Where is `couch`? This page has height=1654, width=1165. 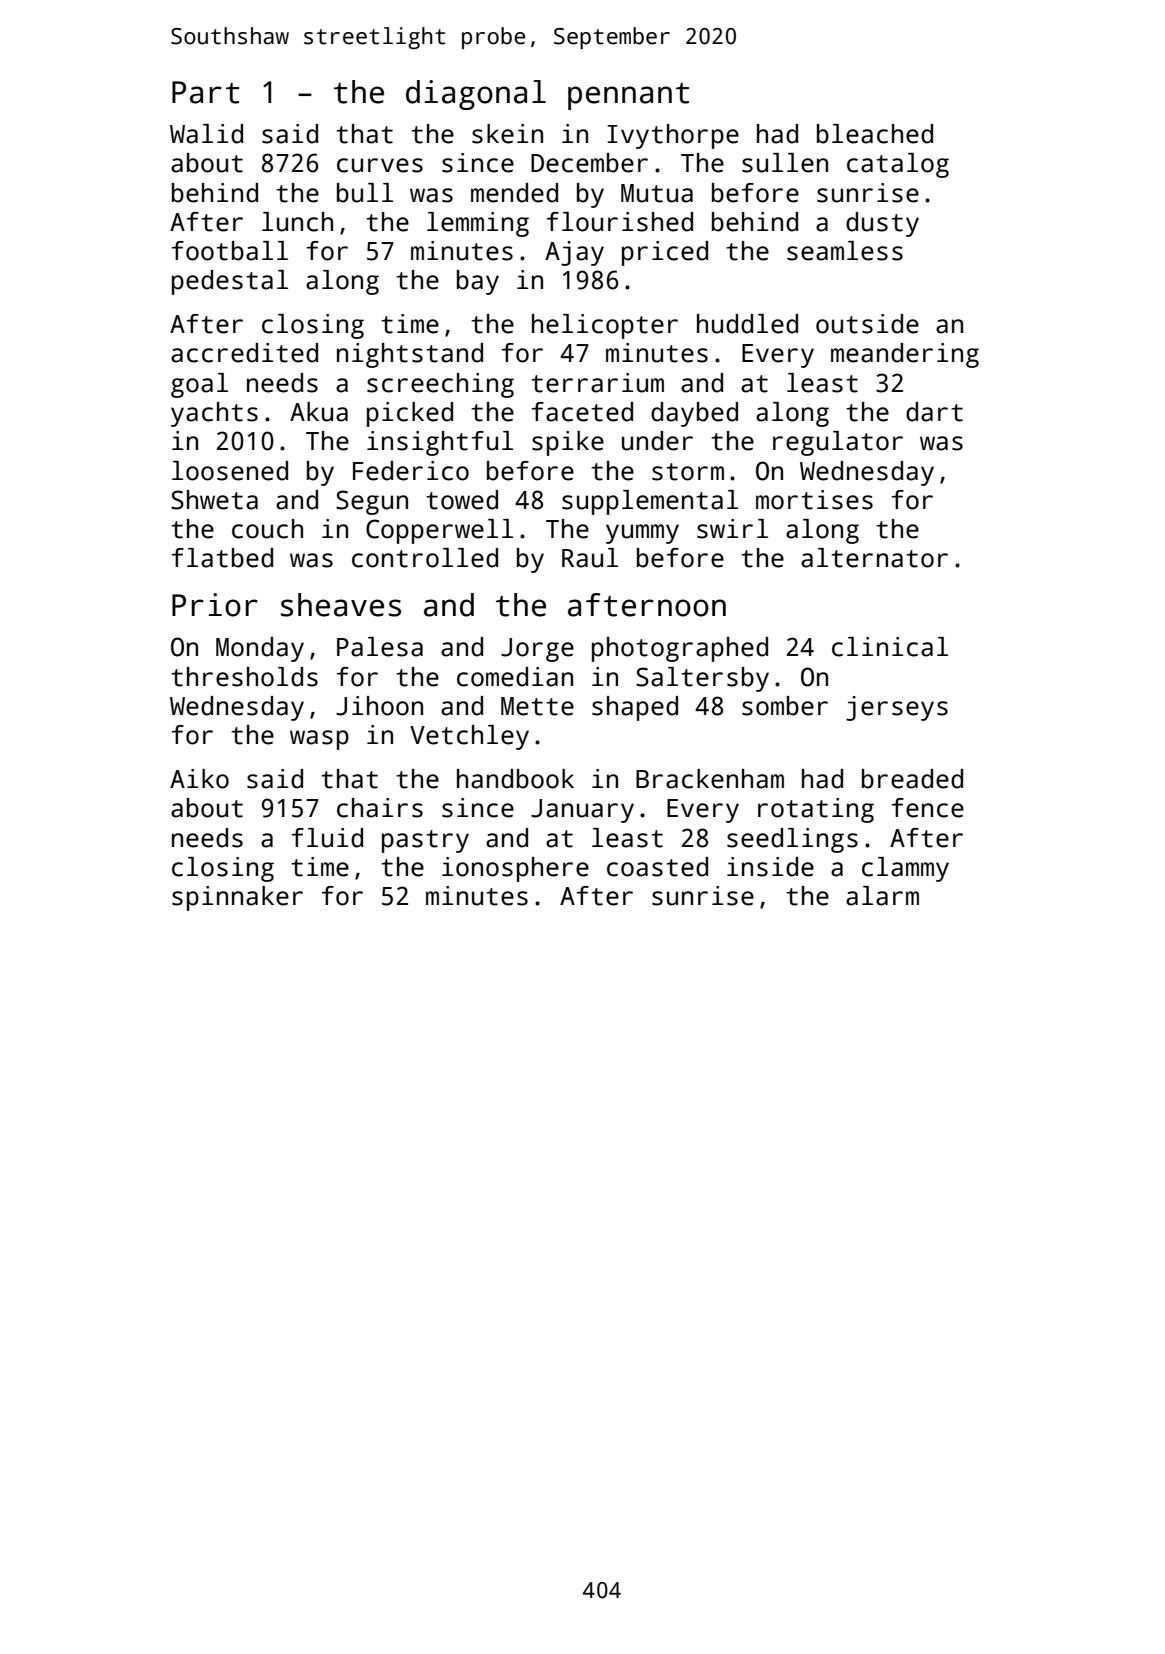
couch is located at coordinates (267, 529).
